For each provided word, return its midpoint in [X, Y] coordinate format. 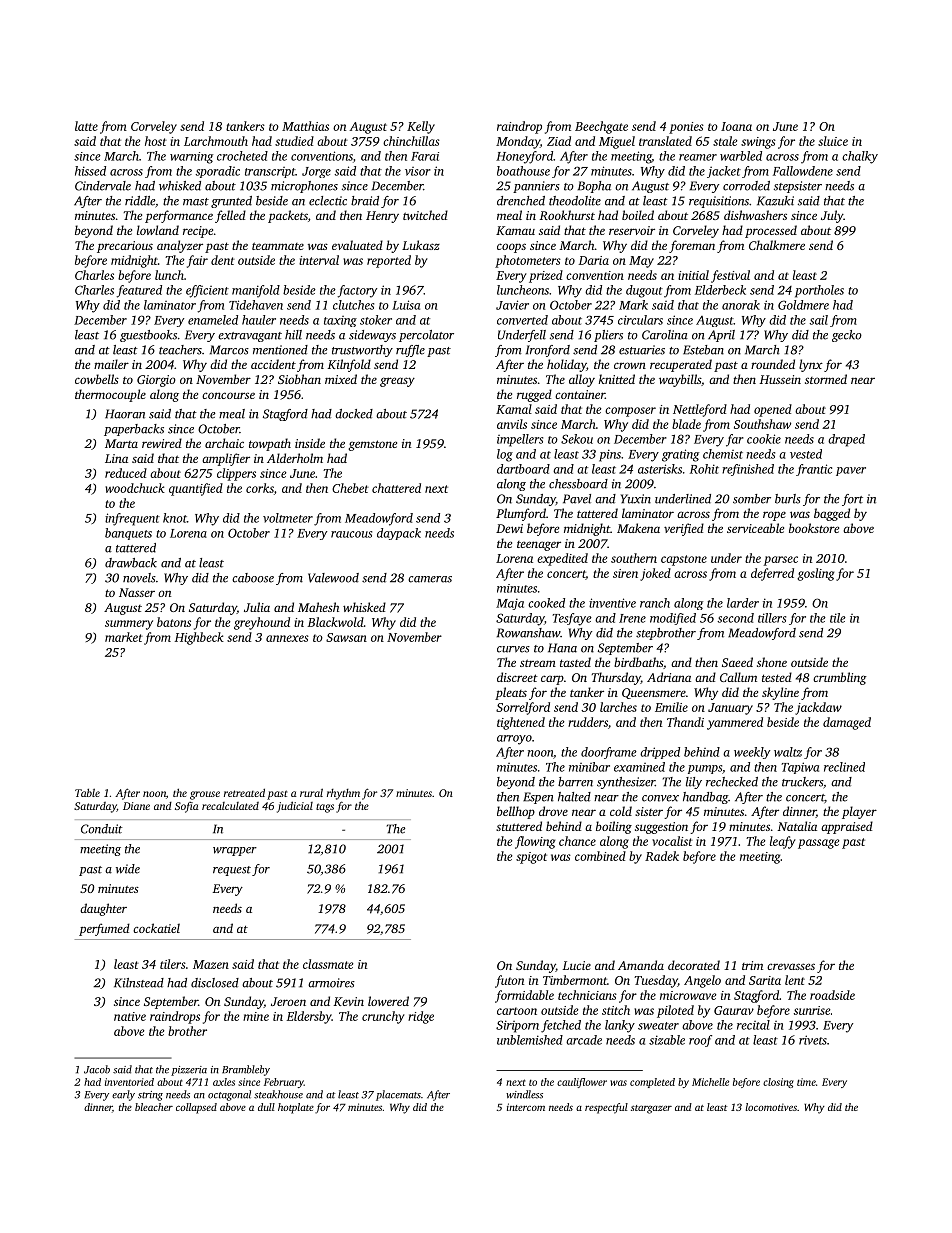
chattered [396, 488]
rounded [773, 364]
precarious [125, 247]
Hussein [780, 379]
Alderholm [295, 458]
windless [524, 1094]
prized [546, 276]
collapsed [196, 1108]
